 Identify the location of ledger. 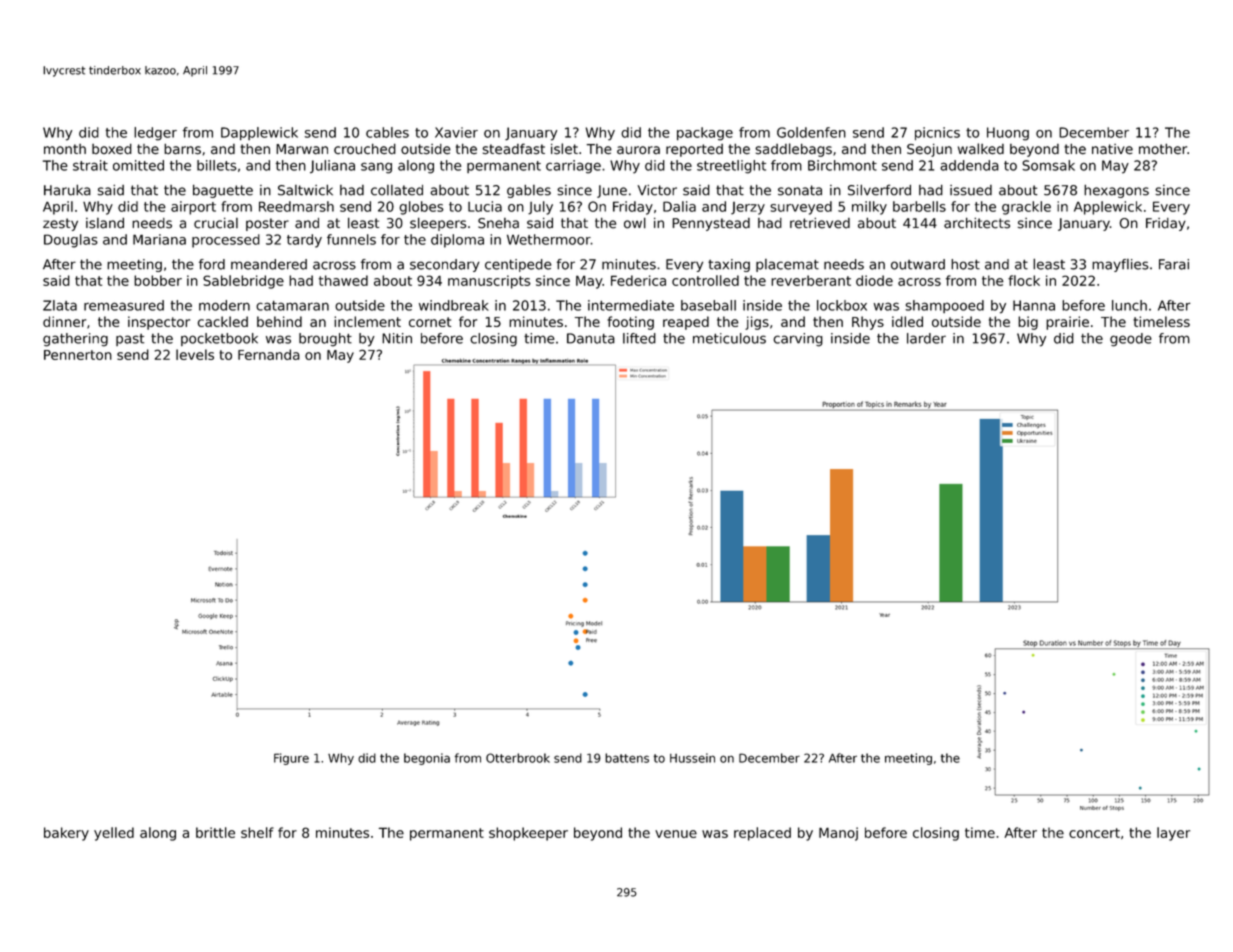
(155, 134).
